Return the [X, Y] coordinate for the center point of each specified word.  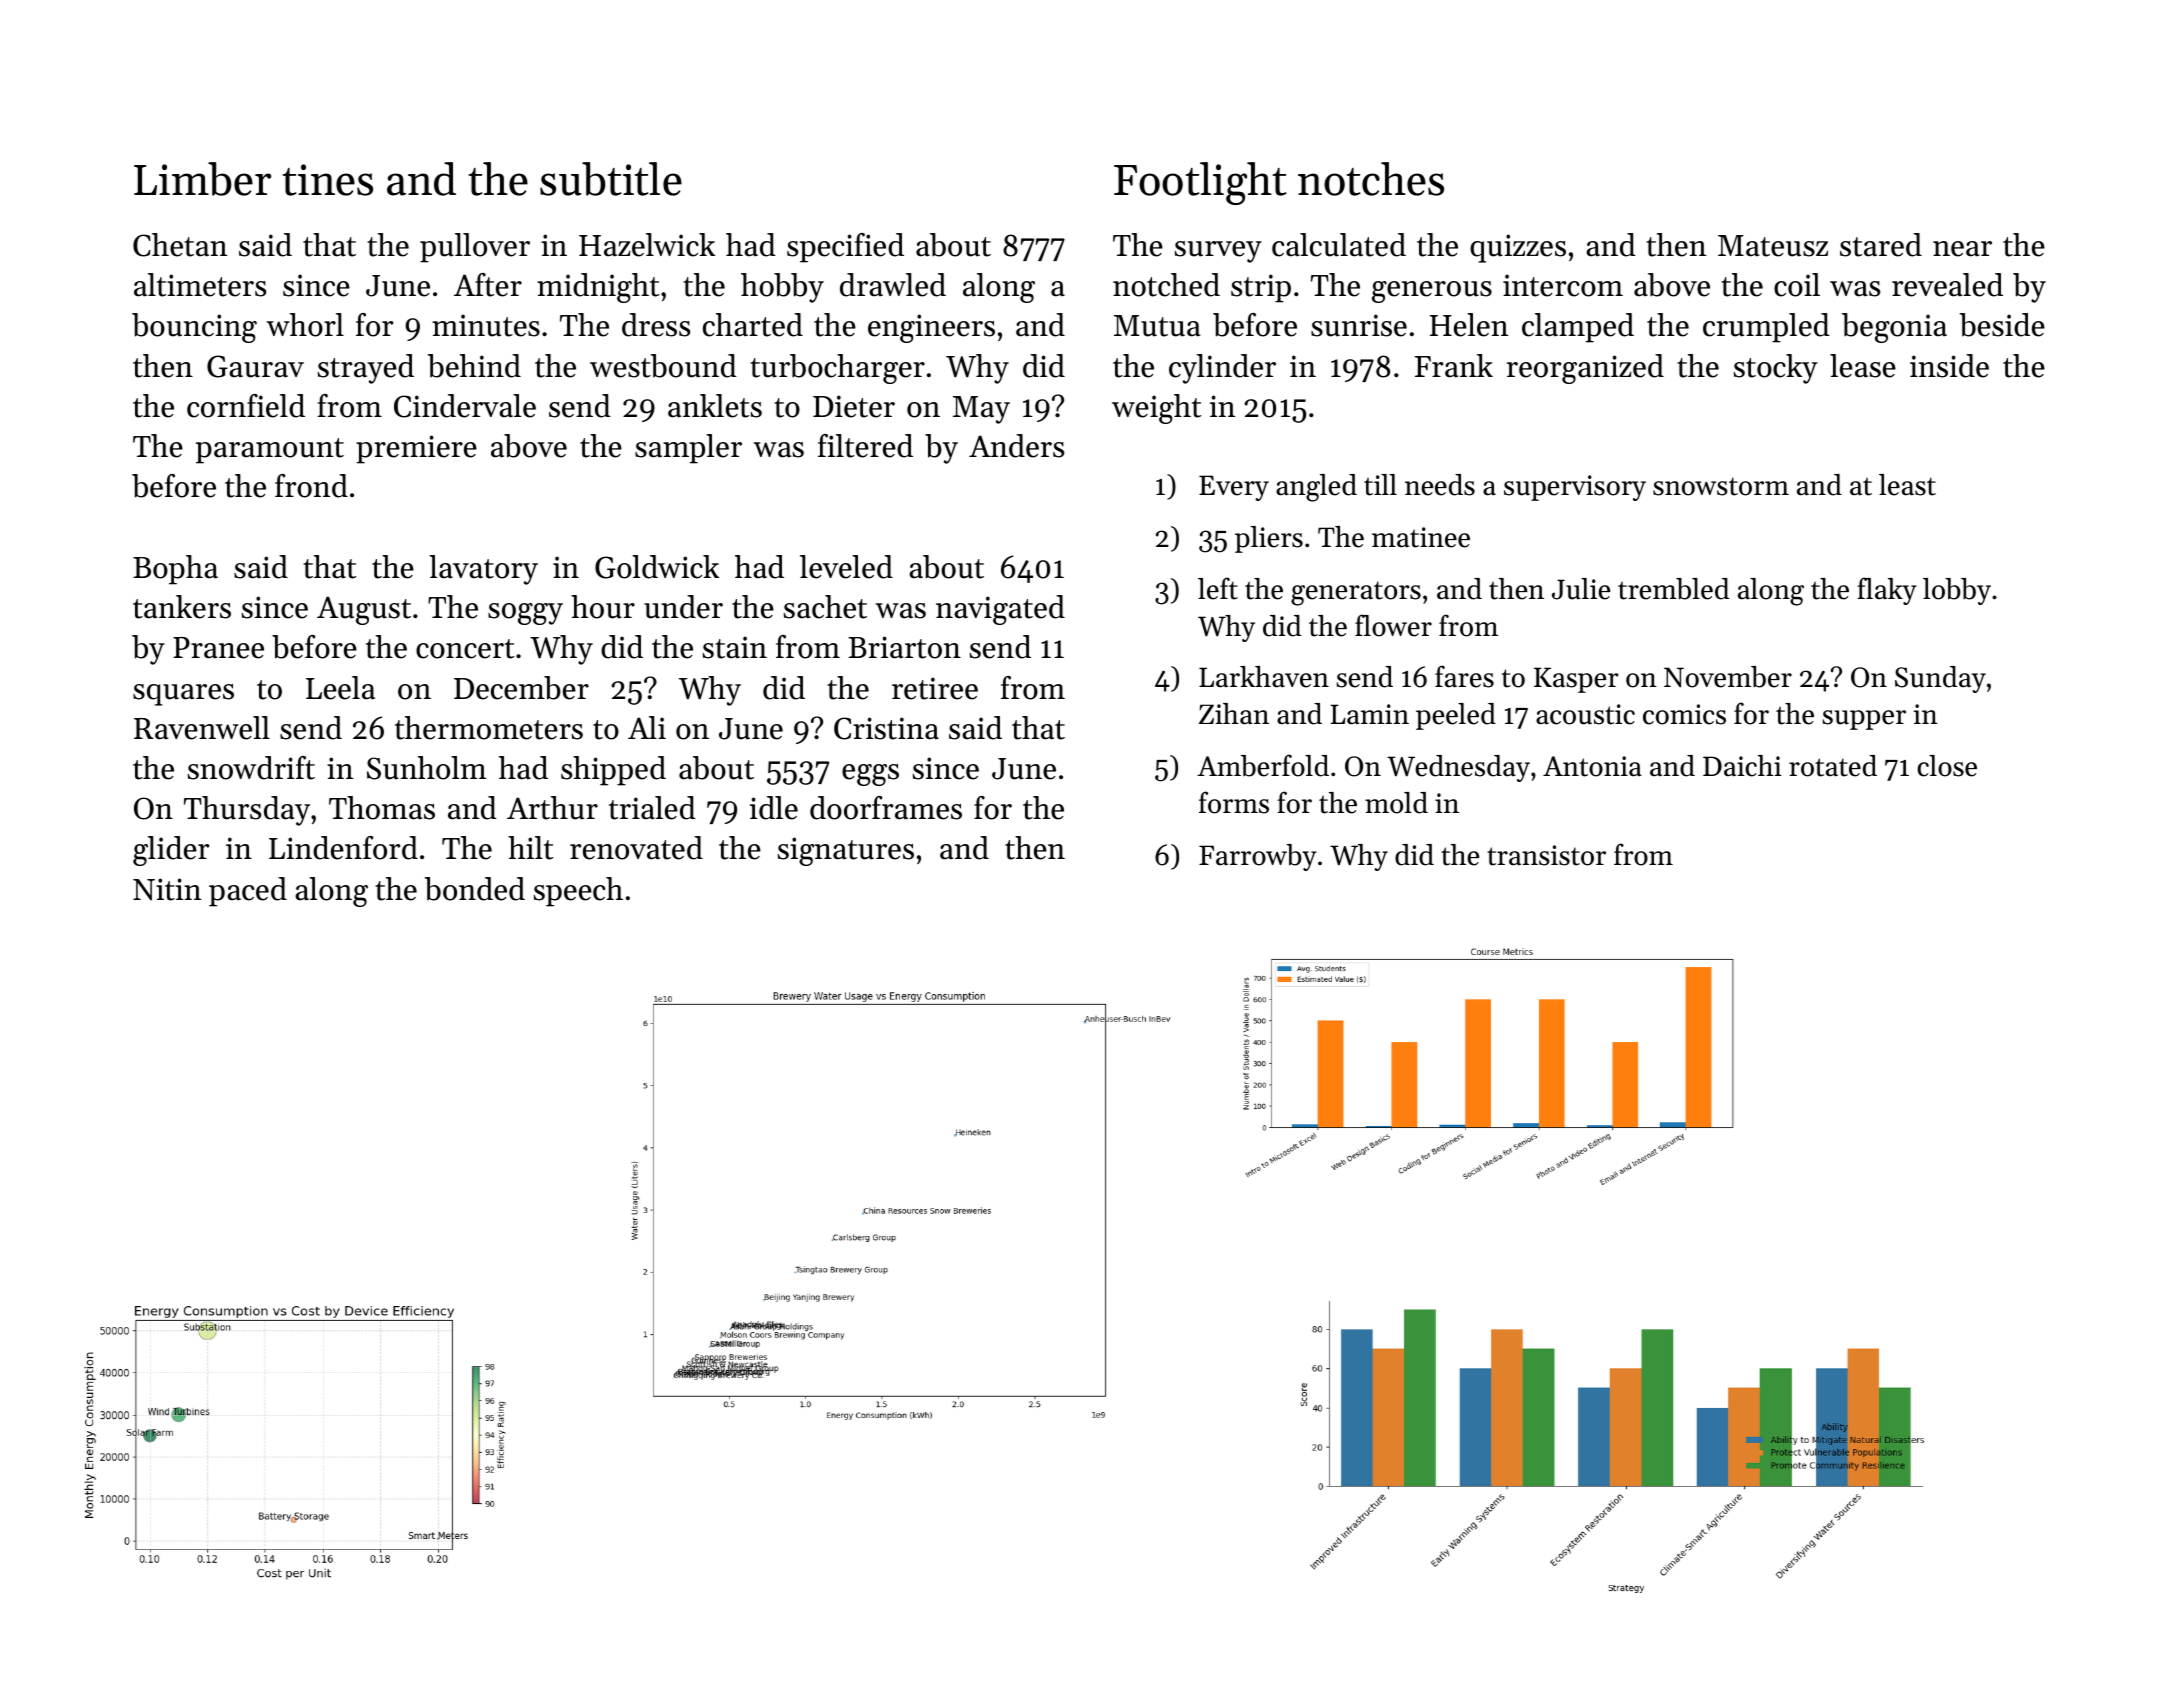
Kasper [1576, 680]
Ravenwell [202, 728]
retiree [935, 688]
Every [1234, 488]
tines [328, 180]
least [1907, 485]
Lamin [1369, 714]
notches [1371, 179]
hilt [530, 848]
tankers [182, 607]
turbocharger [837, 369]
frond [311, 486]
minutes [486, 325]
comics [1684, 714]
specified [845, 248]
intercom [1563, 285]
